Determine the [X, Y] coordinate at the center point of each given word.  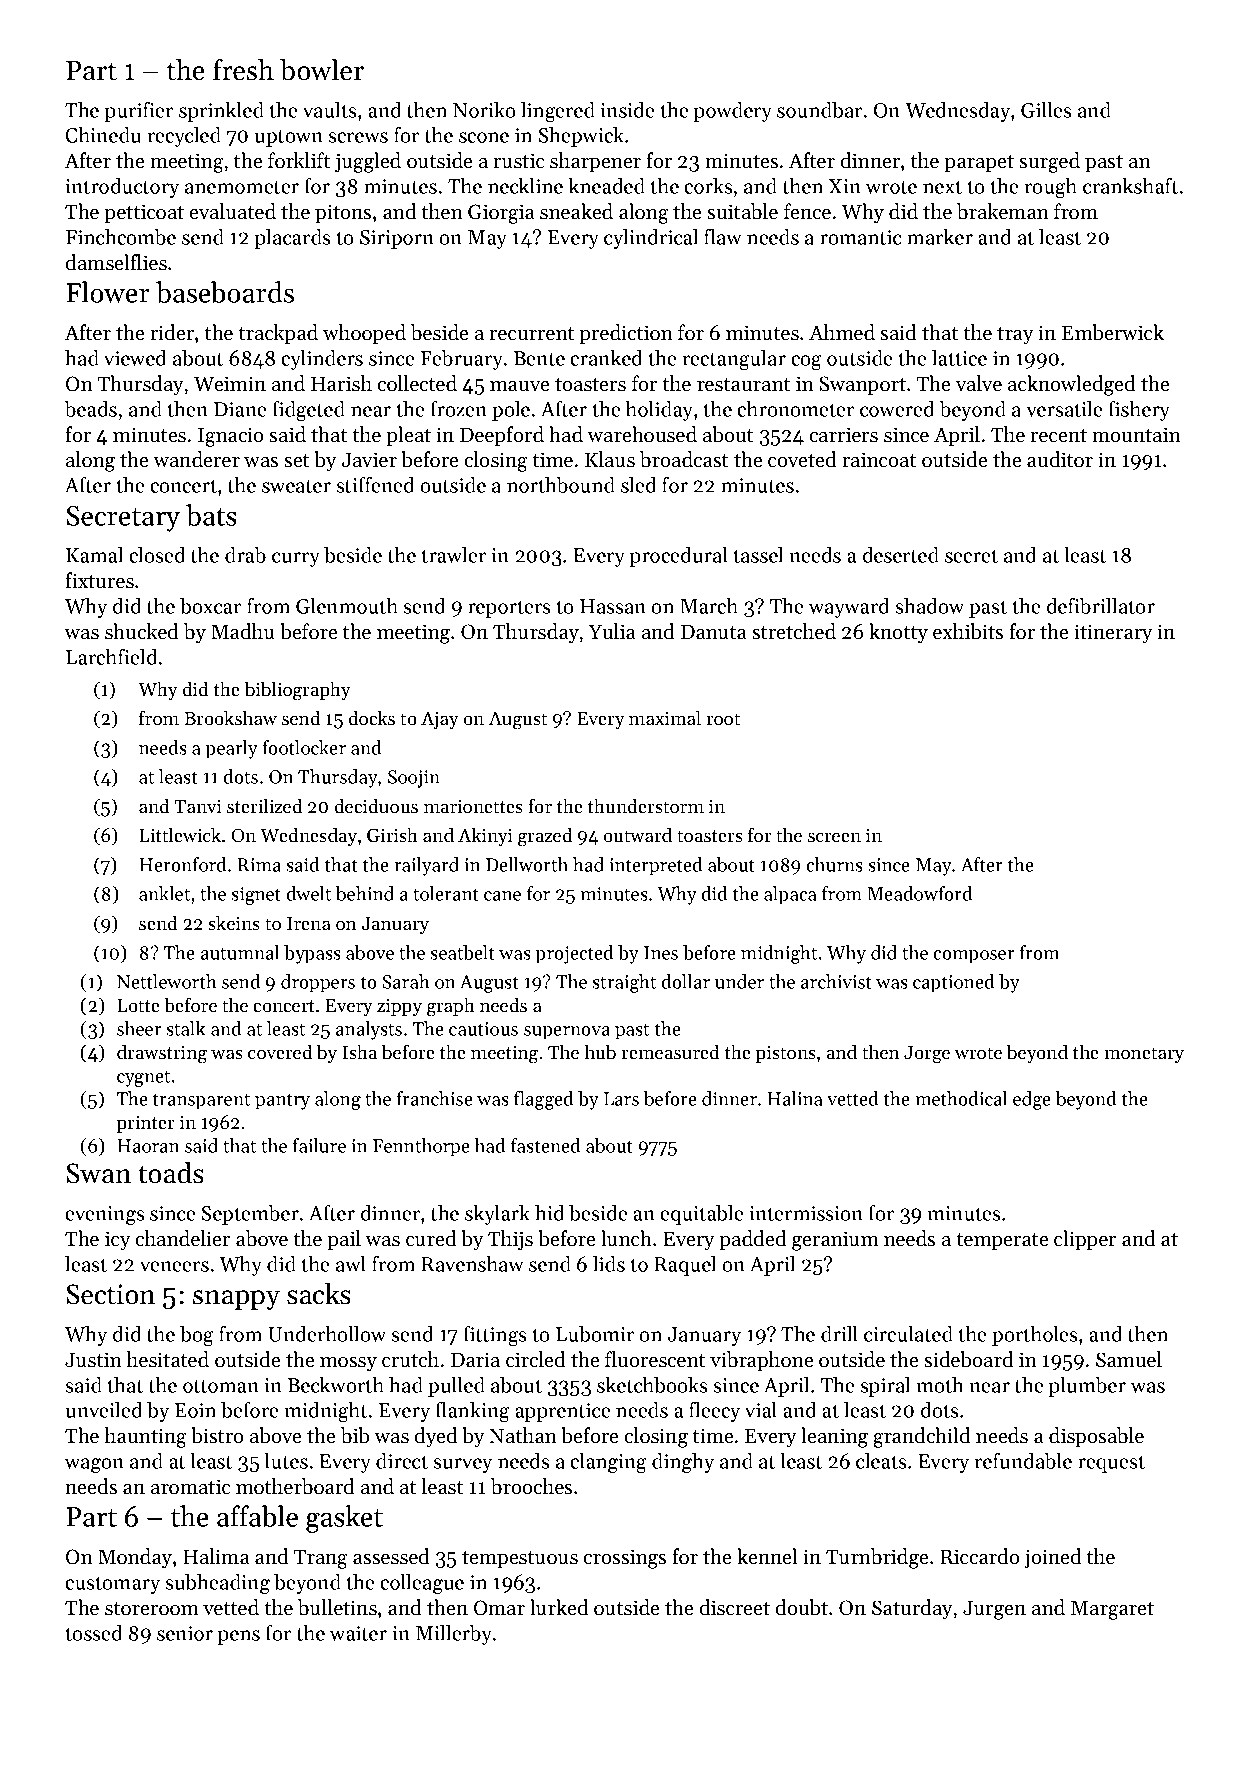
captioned [953, 983]
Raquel [685, 1266]
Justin [93, 1360]
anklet [164, 893]
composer [974, 957]
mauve [519, 386]
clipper [1085, 1240]
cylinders [322, 360]
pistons [786, 1054]
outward [637, 834]
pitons [343, 214]
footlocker [304, 747]
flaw [723, 237]
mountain [1136, 435]
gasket [344, 1519]
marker [940, 237]
